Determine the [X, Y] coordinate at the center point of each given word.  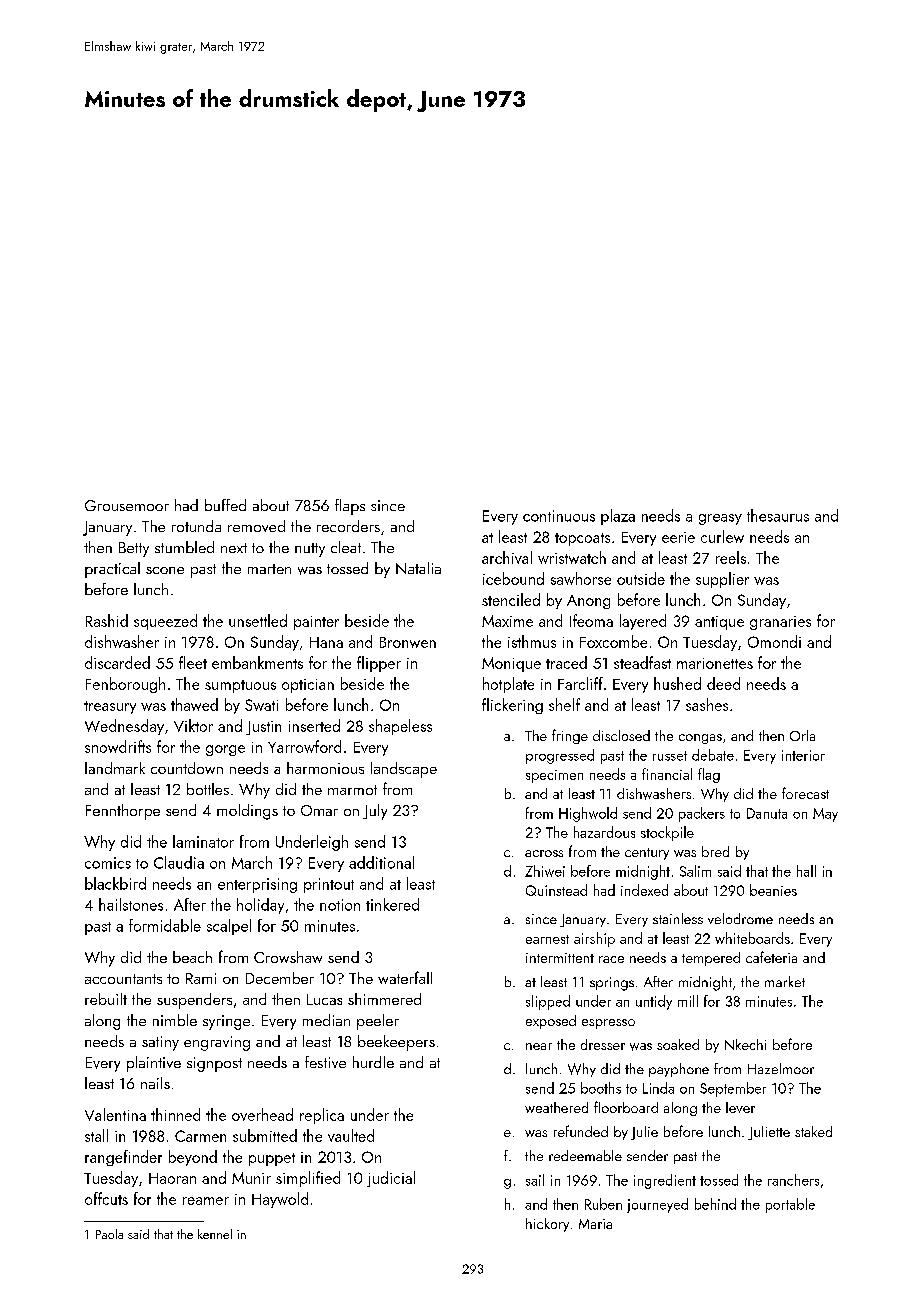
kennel [215, 1234]
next [234, 548]
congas [700, 739]
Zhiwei [545, 871]
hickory [547, 1225]
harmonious [325, 768]
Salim [695, 871]
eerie [678, 537]
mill [688, 1001]
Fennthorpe [123, 812]
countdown [187, 768]
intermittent [560, 958]
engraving [217, 1043]
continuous [559, 516]
